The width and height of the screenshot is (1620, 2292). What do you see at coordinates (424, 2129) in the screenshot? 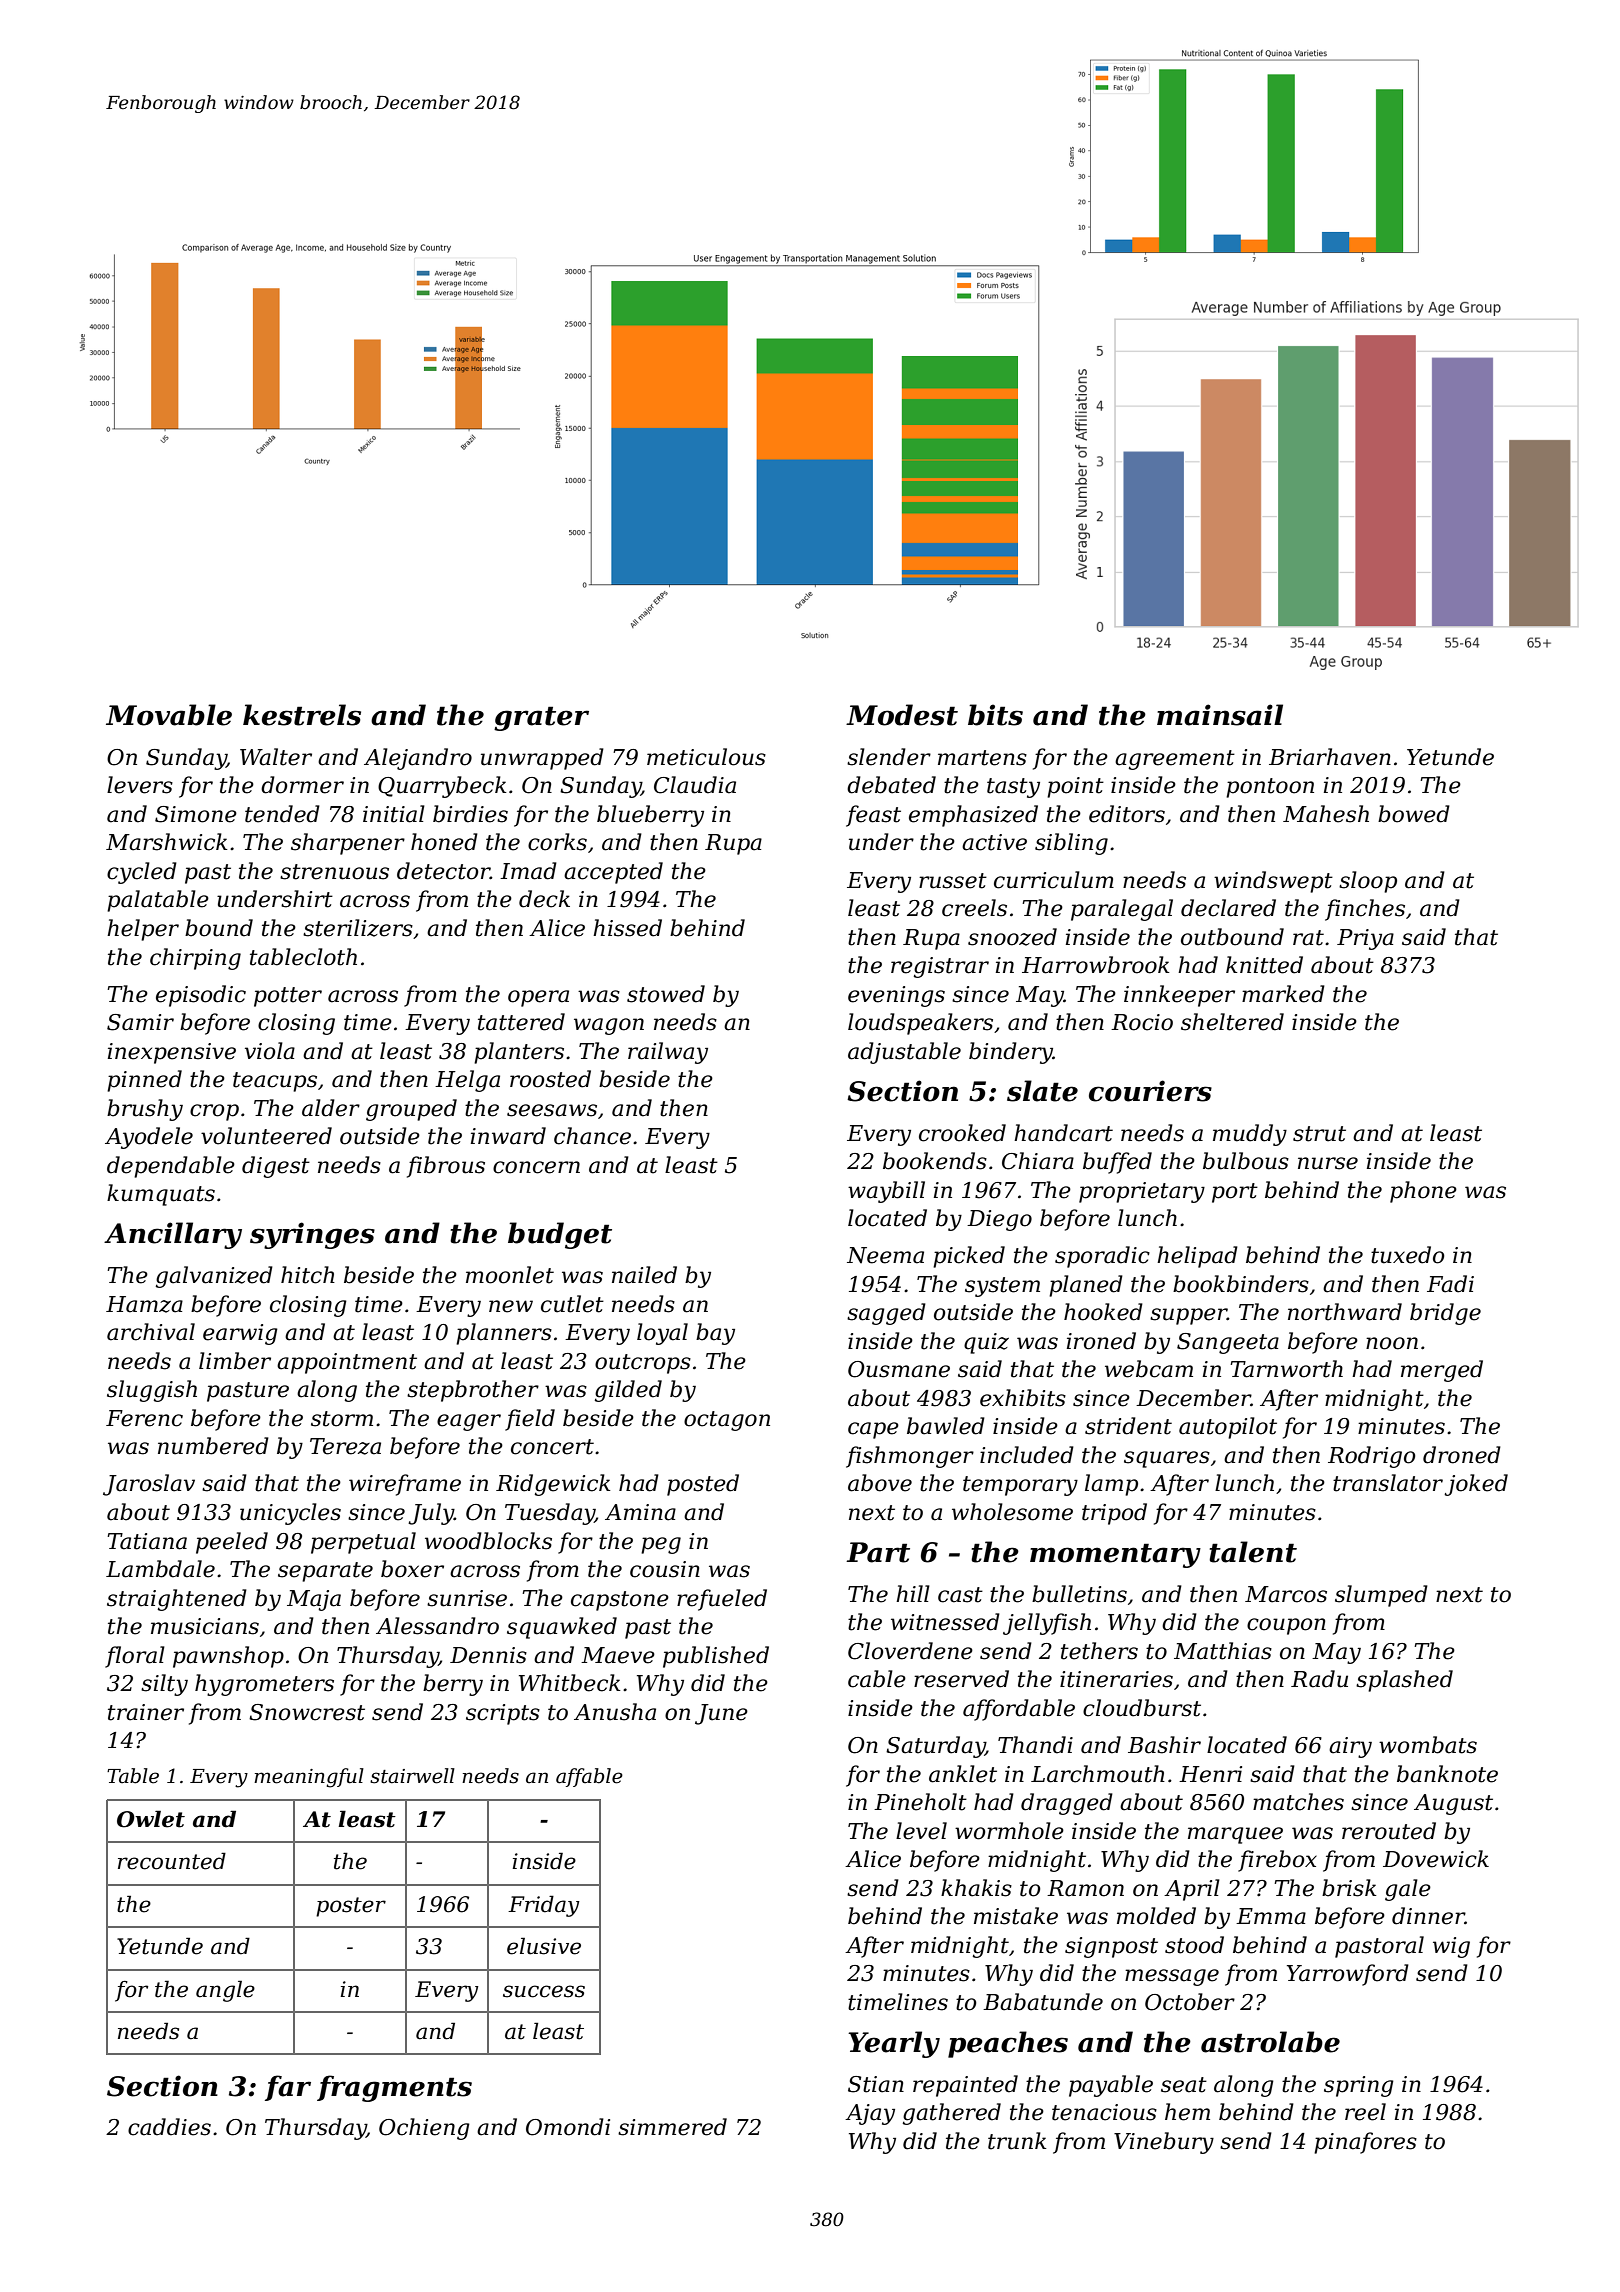
I see `Ochieng` at bounding box center [424, 2129].
